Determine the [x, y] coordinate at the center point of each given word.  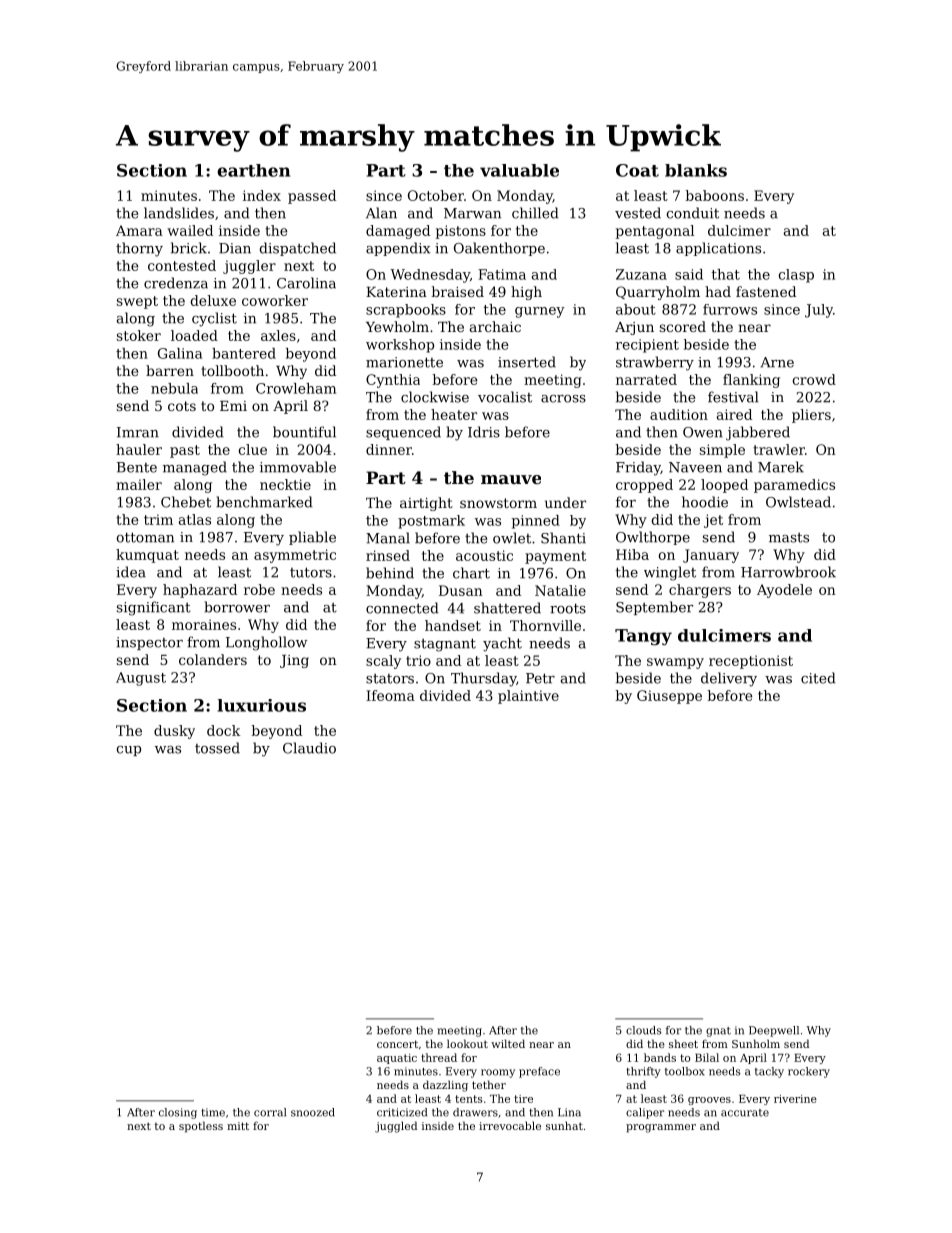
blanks [696, 170]
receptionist [751, 662]
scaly [383, 662]
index [262, 195]
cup [128, 751]
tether [489, 1084]
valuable [519, 170]
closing [178, 1113]
